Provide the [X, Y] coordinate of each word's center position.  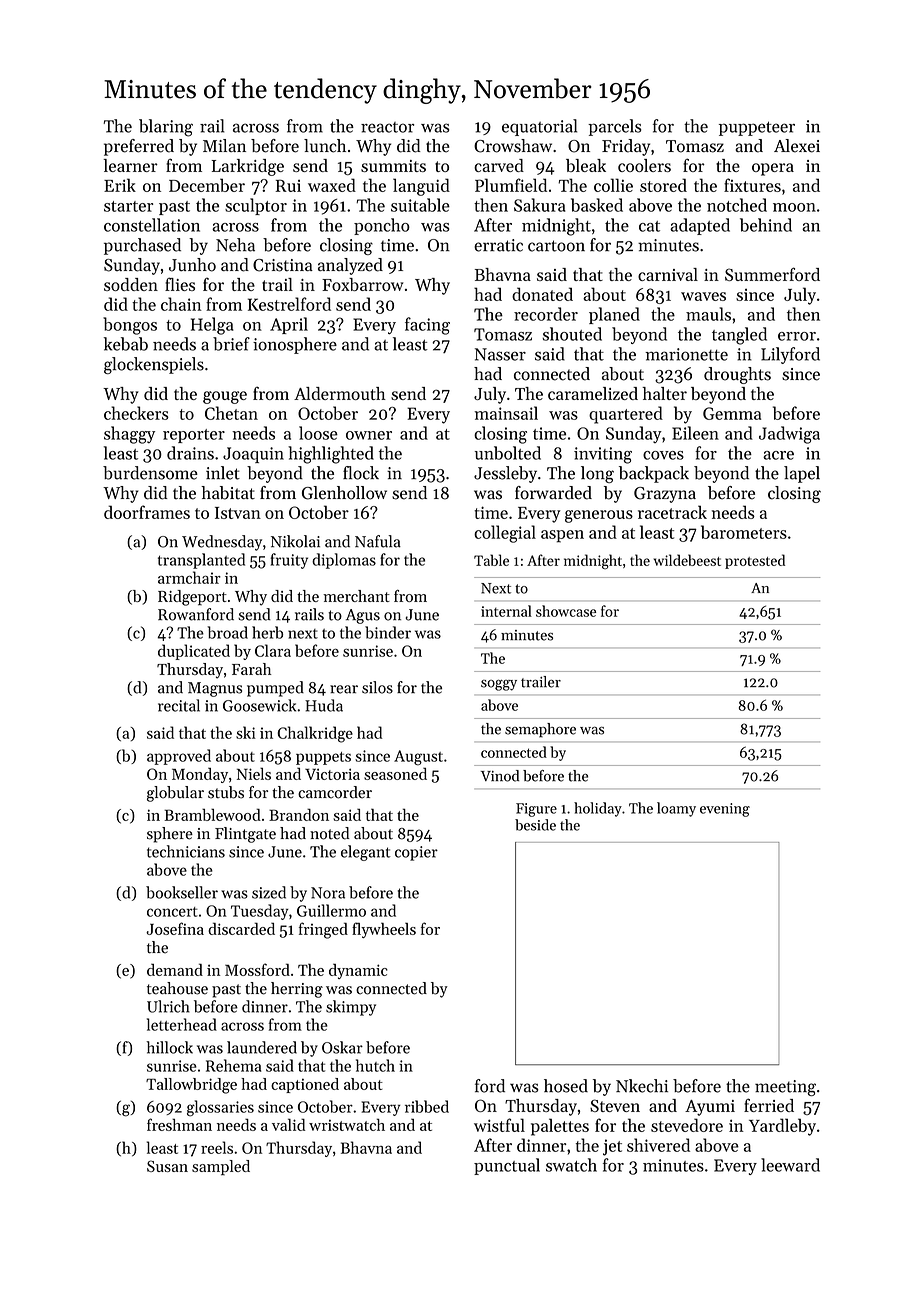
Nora [328, 893]
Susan [167, 1166]
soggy [499, 685]
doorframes [147, 512]
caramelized [593, 393]
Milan [224, 145]
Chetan [231, 413]
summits [393, 166]
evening [725, 810]
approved [179, 757]
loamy [676, 809]
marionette [686, 354]
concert [172, 912]
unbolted [508, 453]
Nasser [500, 354]
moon [794, 207]
